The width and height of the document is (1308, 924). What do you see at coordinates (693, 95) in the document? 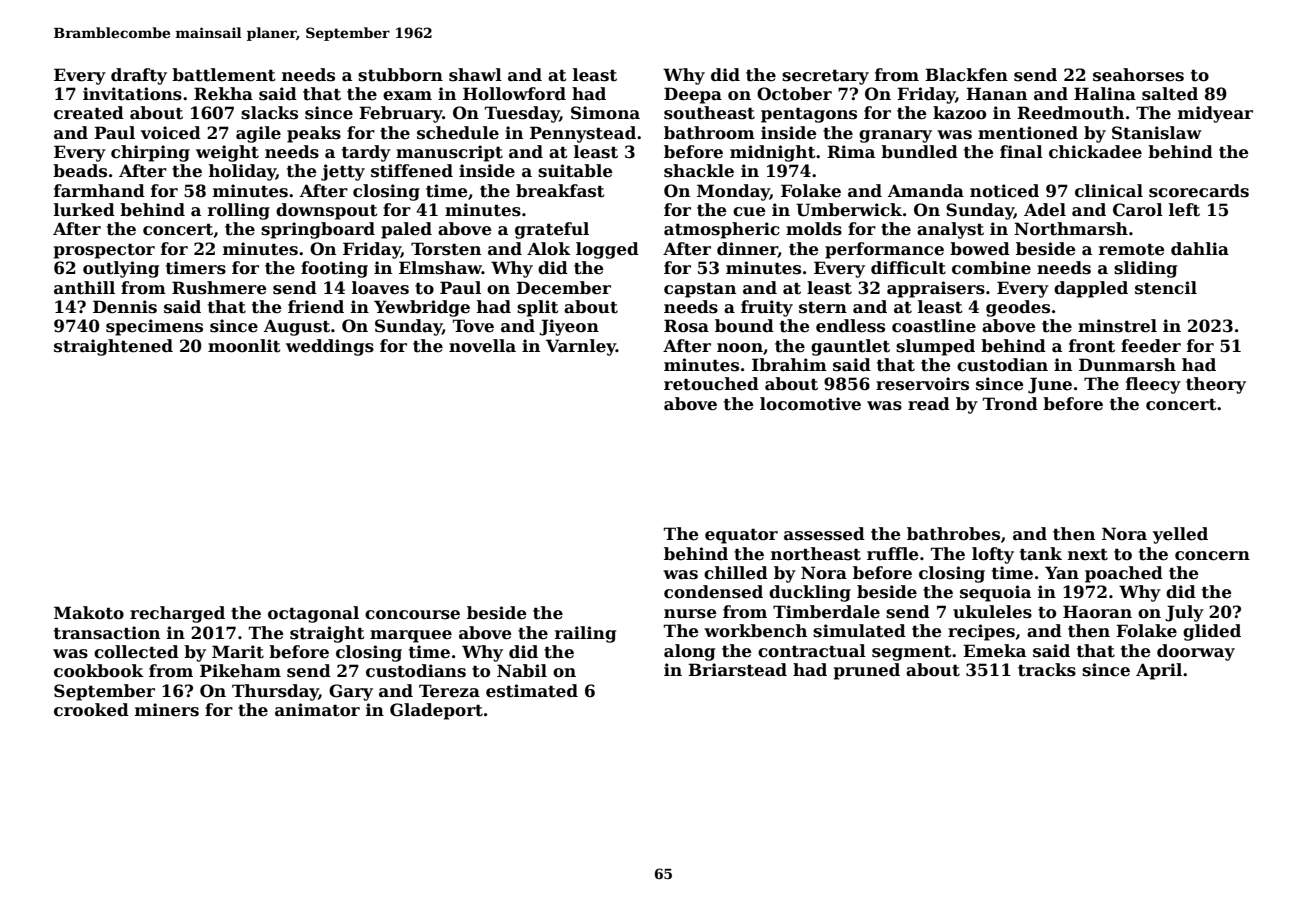
I see `Deepa` at bounding box center [693, 95].
